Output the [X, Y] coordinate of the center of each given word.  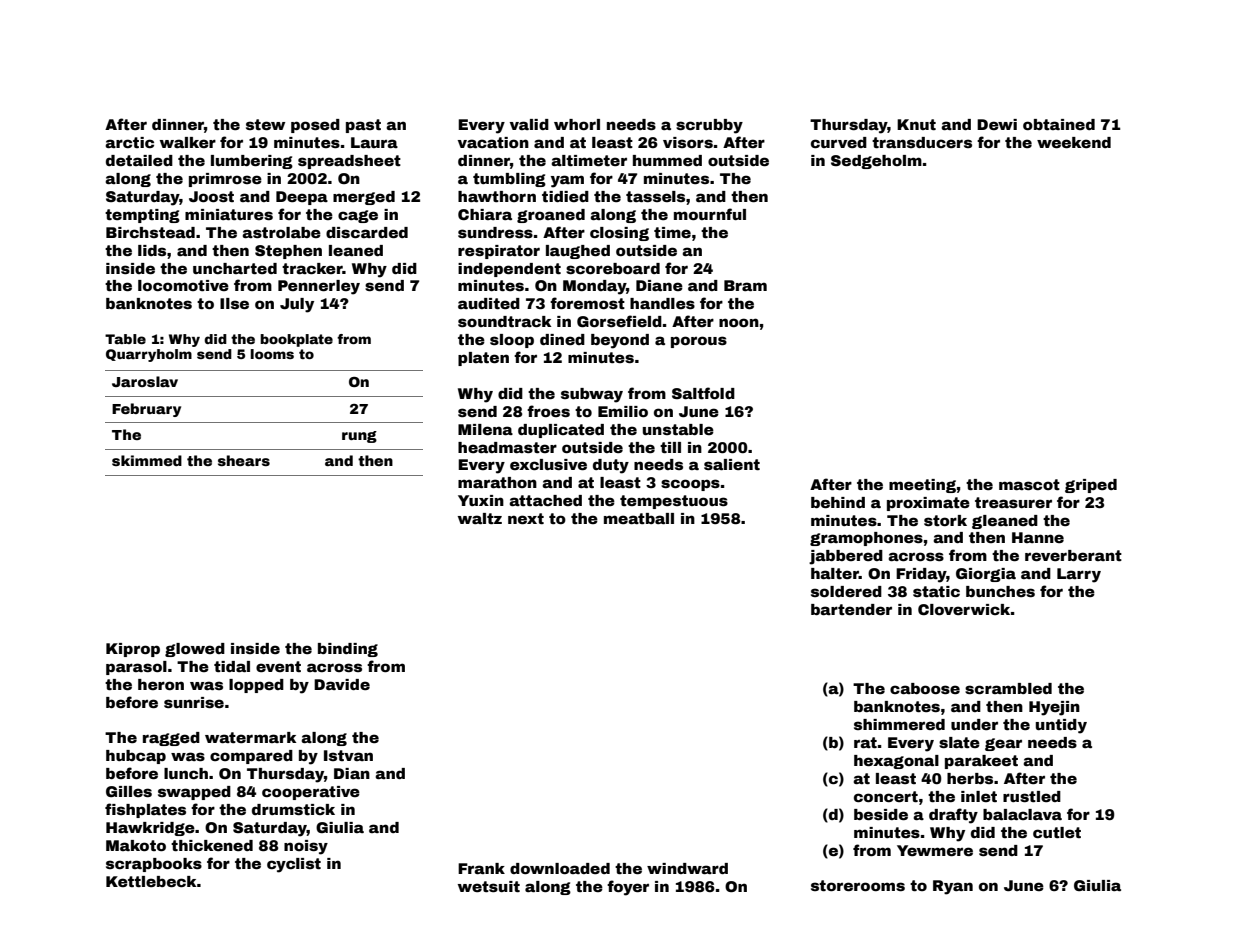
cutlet [1057, 832]
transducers [922, 142]
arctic [129, 142]
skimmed [147, 460]
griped [1091, 486]
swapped [194, 793]
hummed [667, 160]
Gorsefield [619, 321]
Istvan [348, 755]
